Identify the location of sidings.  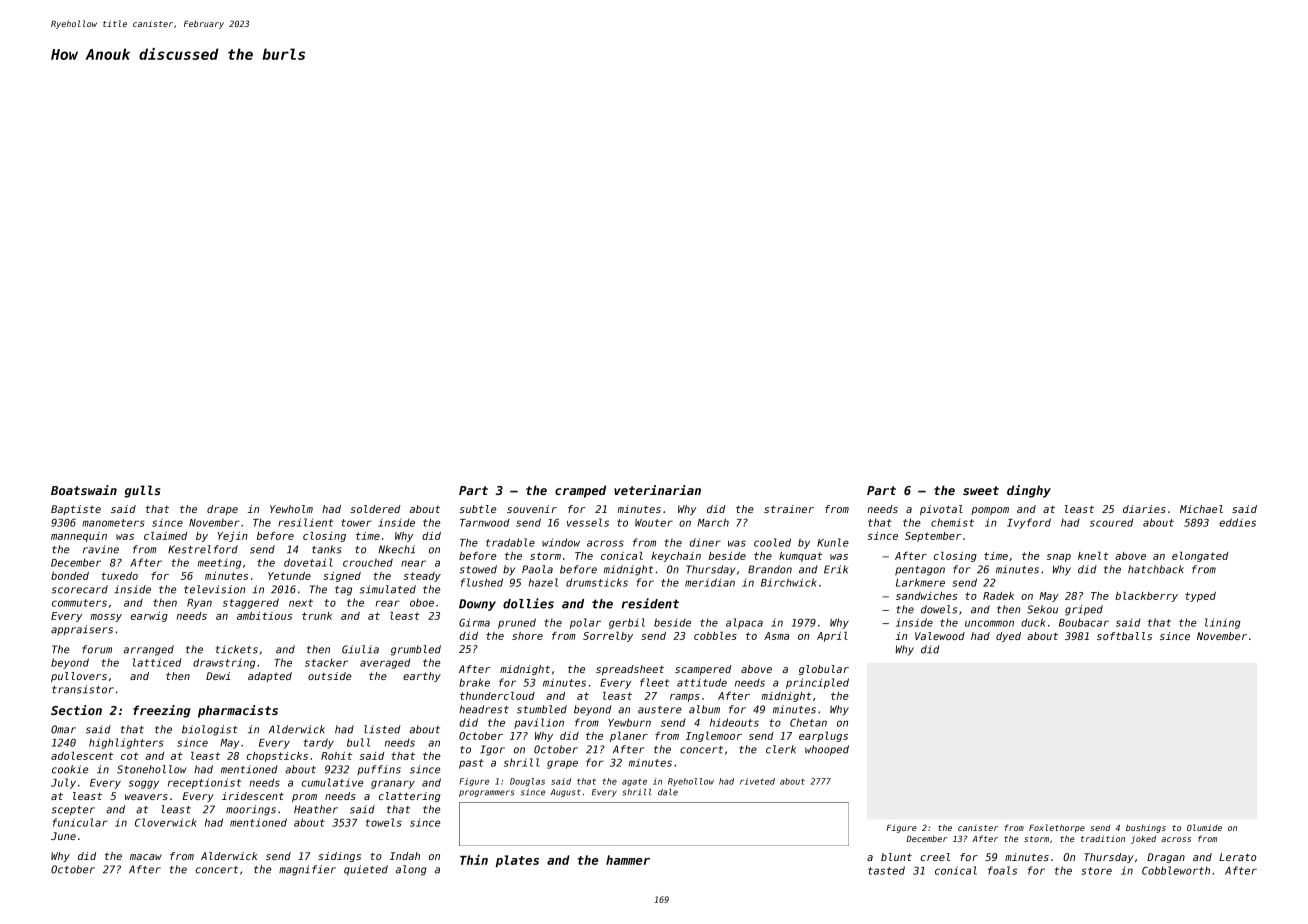
(339, 857).
